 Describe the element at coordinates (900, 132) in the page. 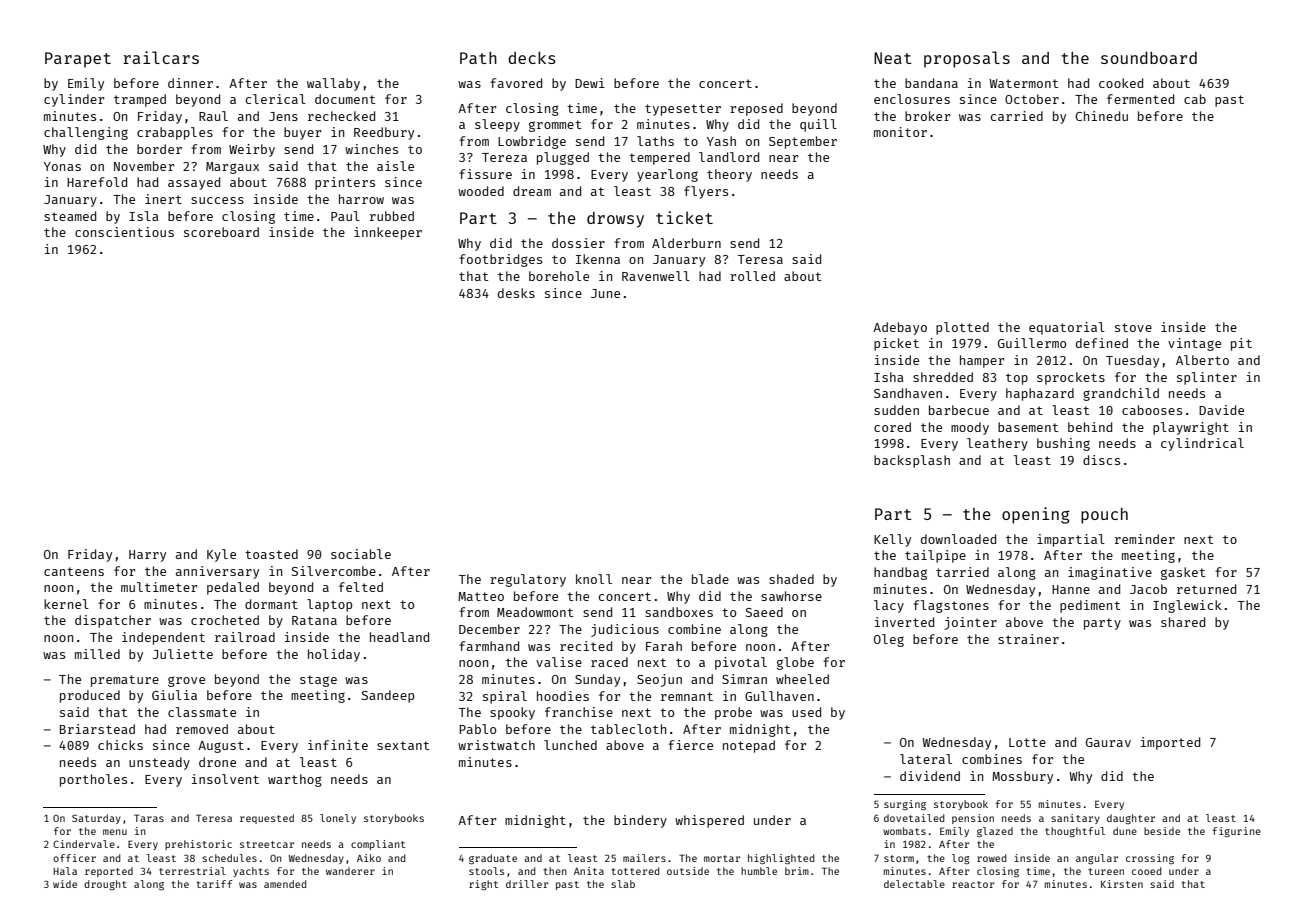

I see `monitor` at that location.
